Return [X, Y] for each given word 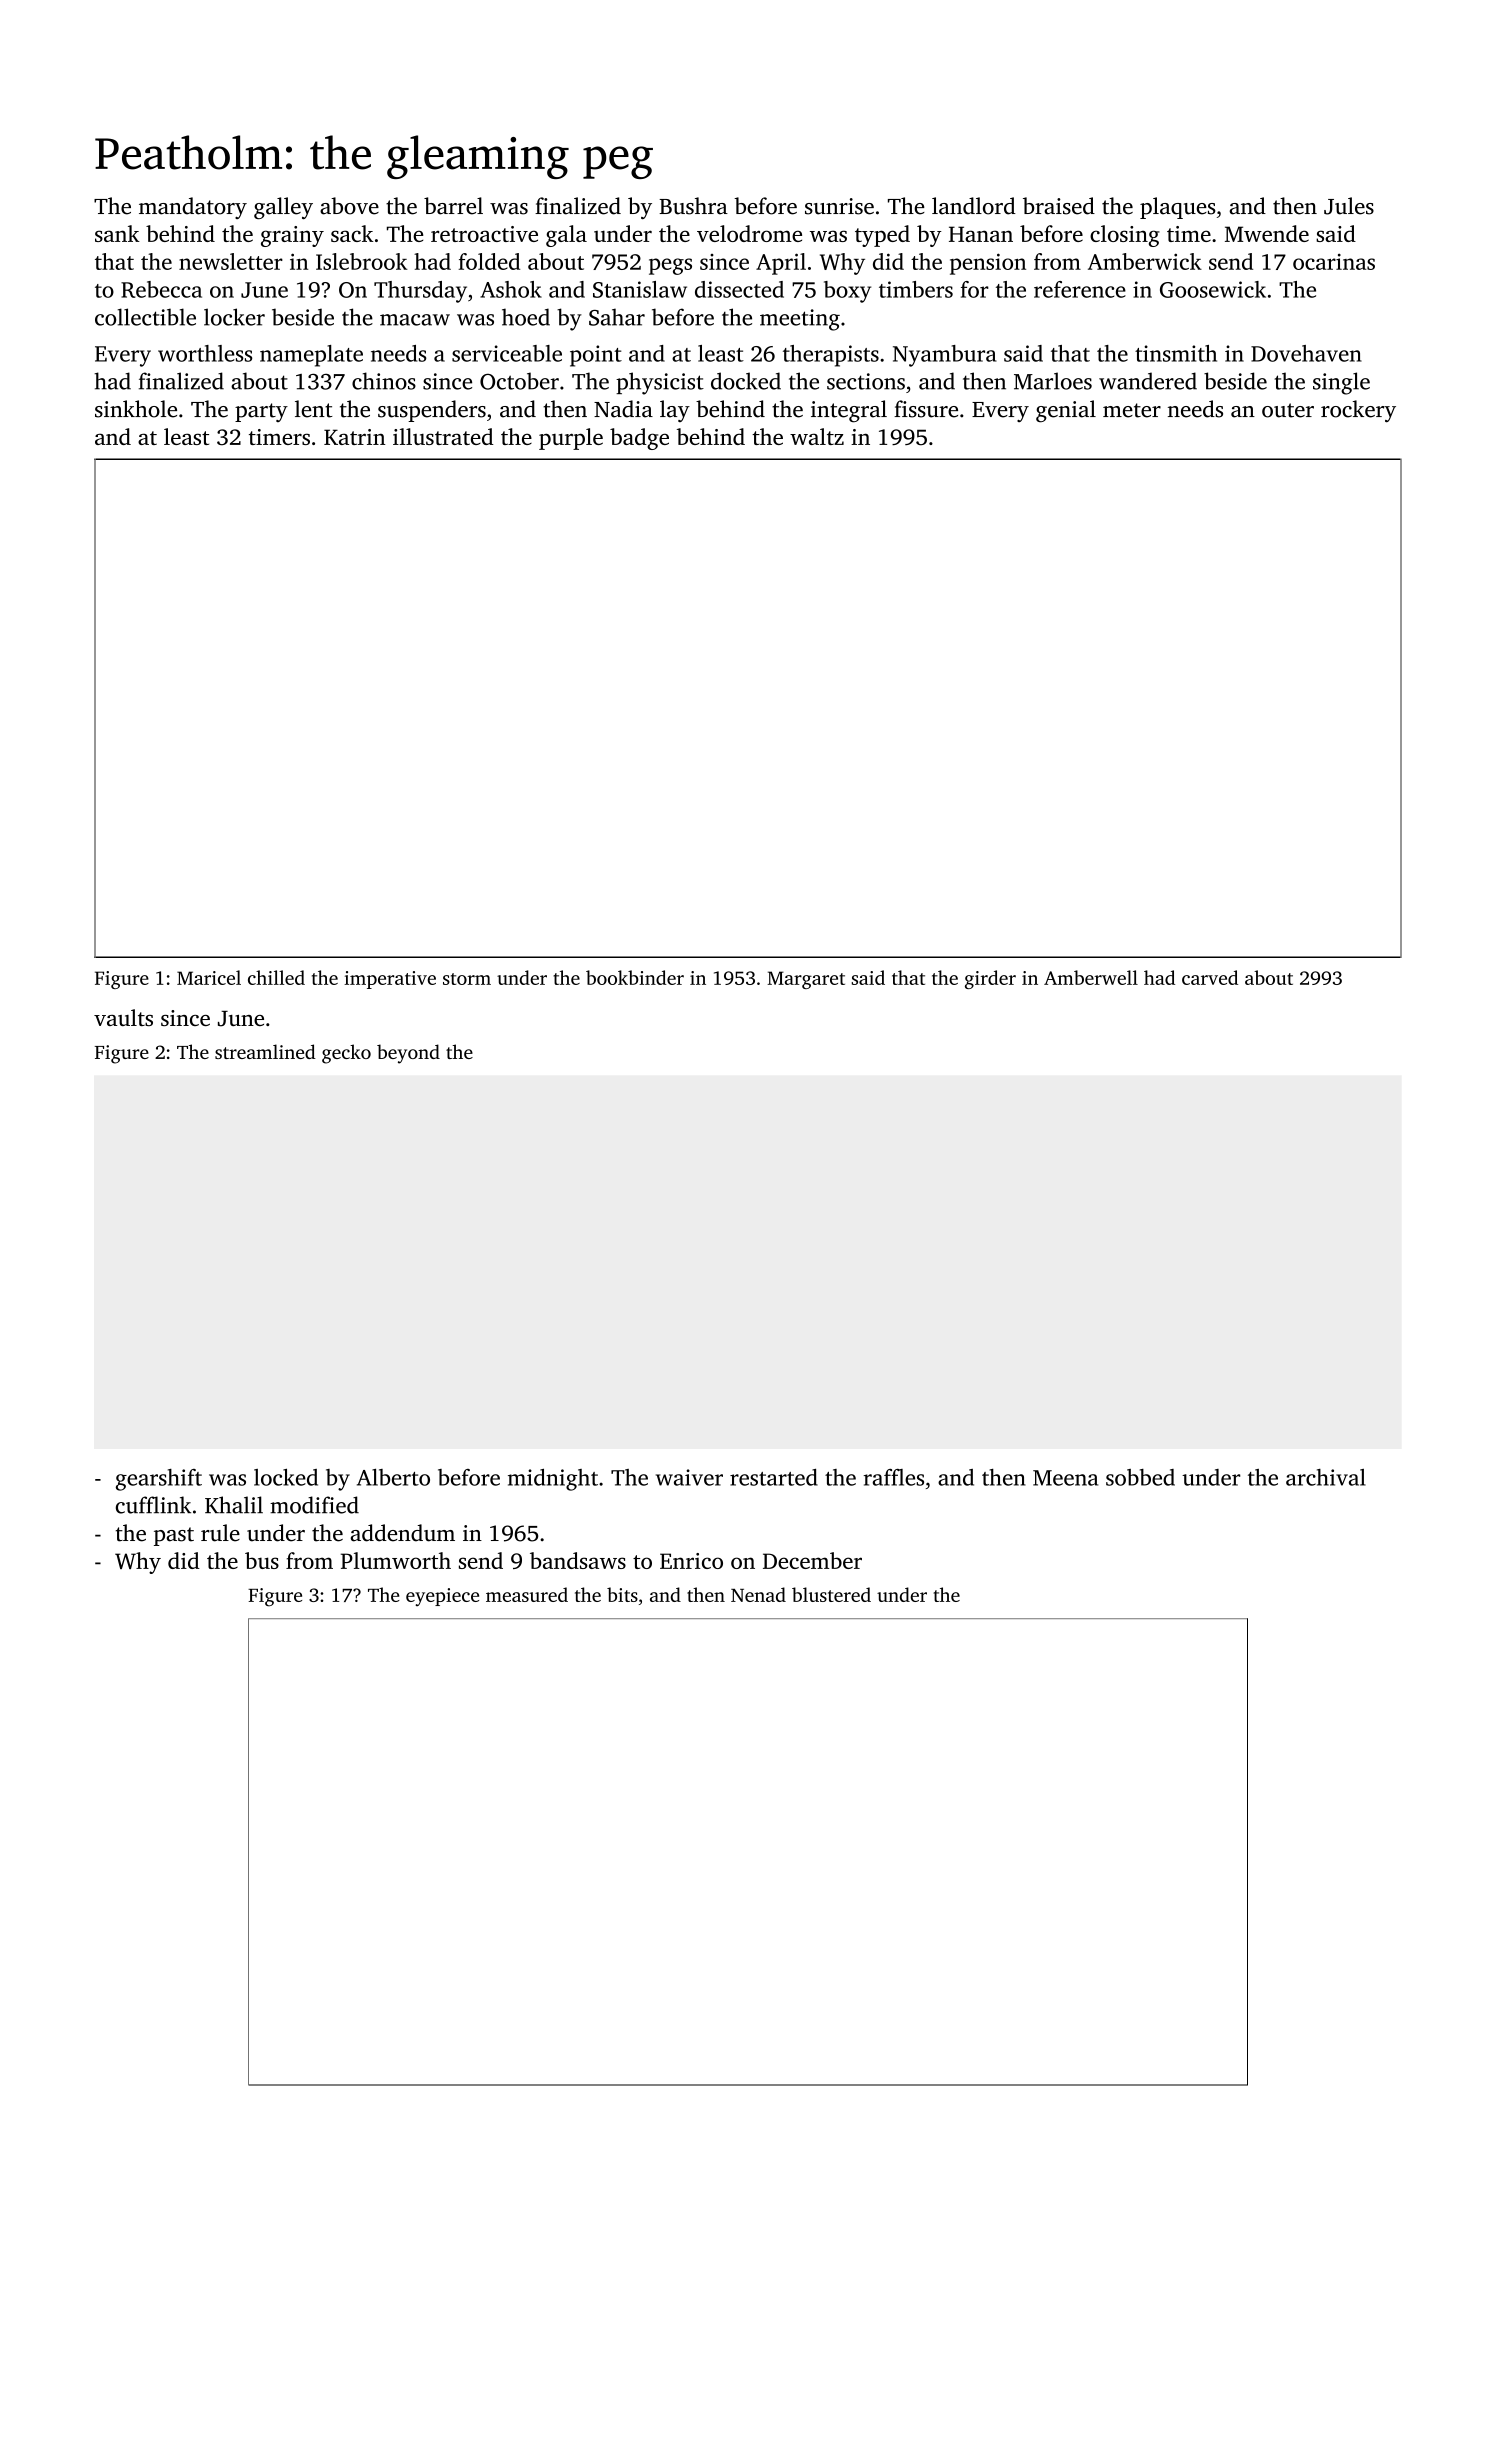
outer [1288, 410]
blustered [831, 1594]
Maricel [209, 977]
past [174, 1536]
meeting [800, 320]
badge [639, 439]
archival [1326, 1477]
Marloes [1053, 381]
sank [117, 233]
